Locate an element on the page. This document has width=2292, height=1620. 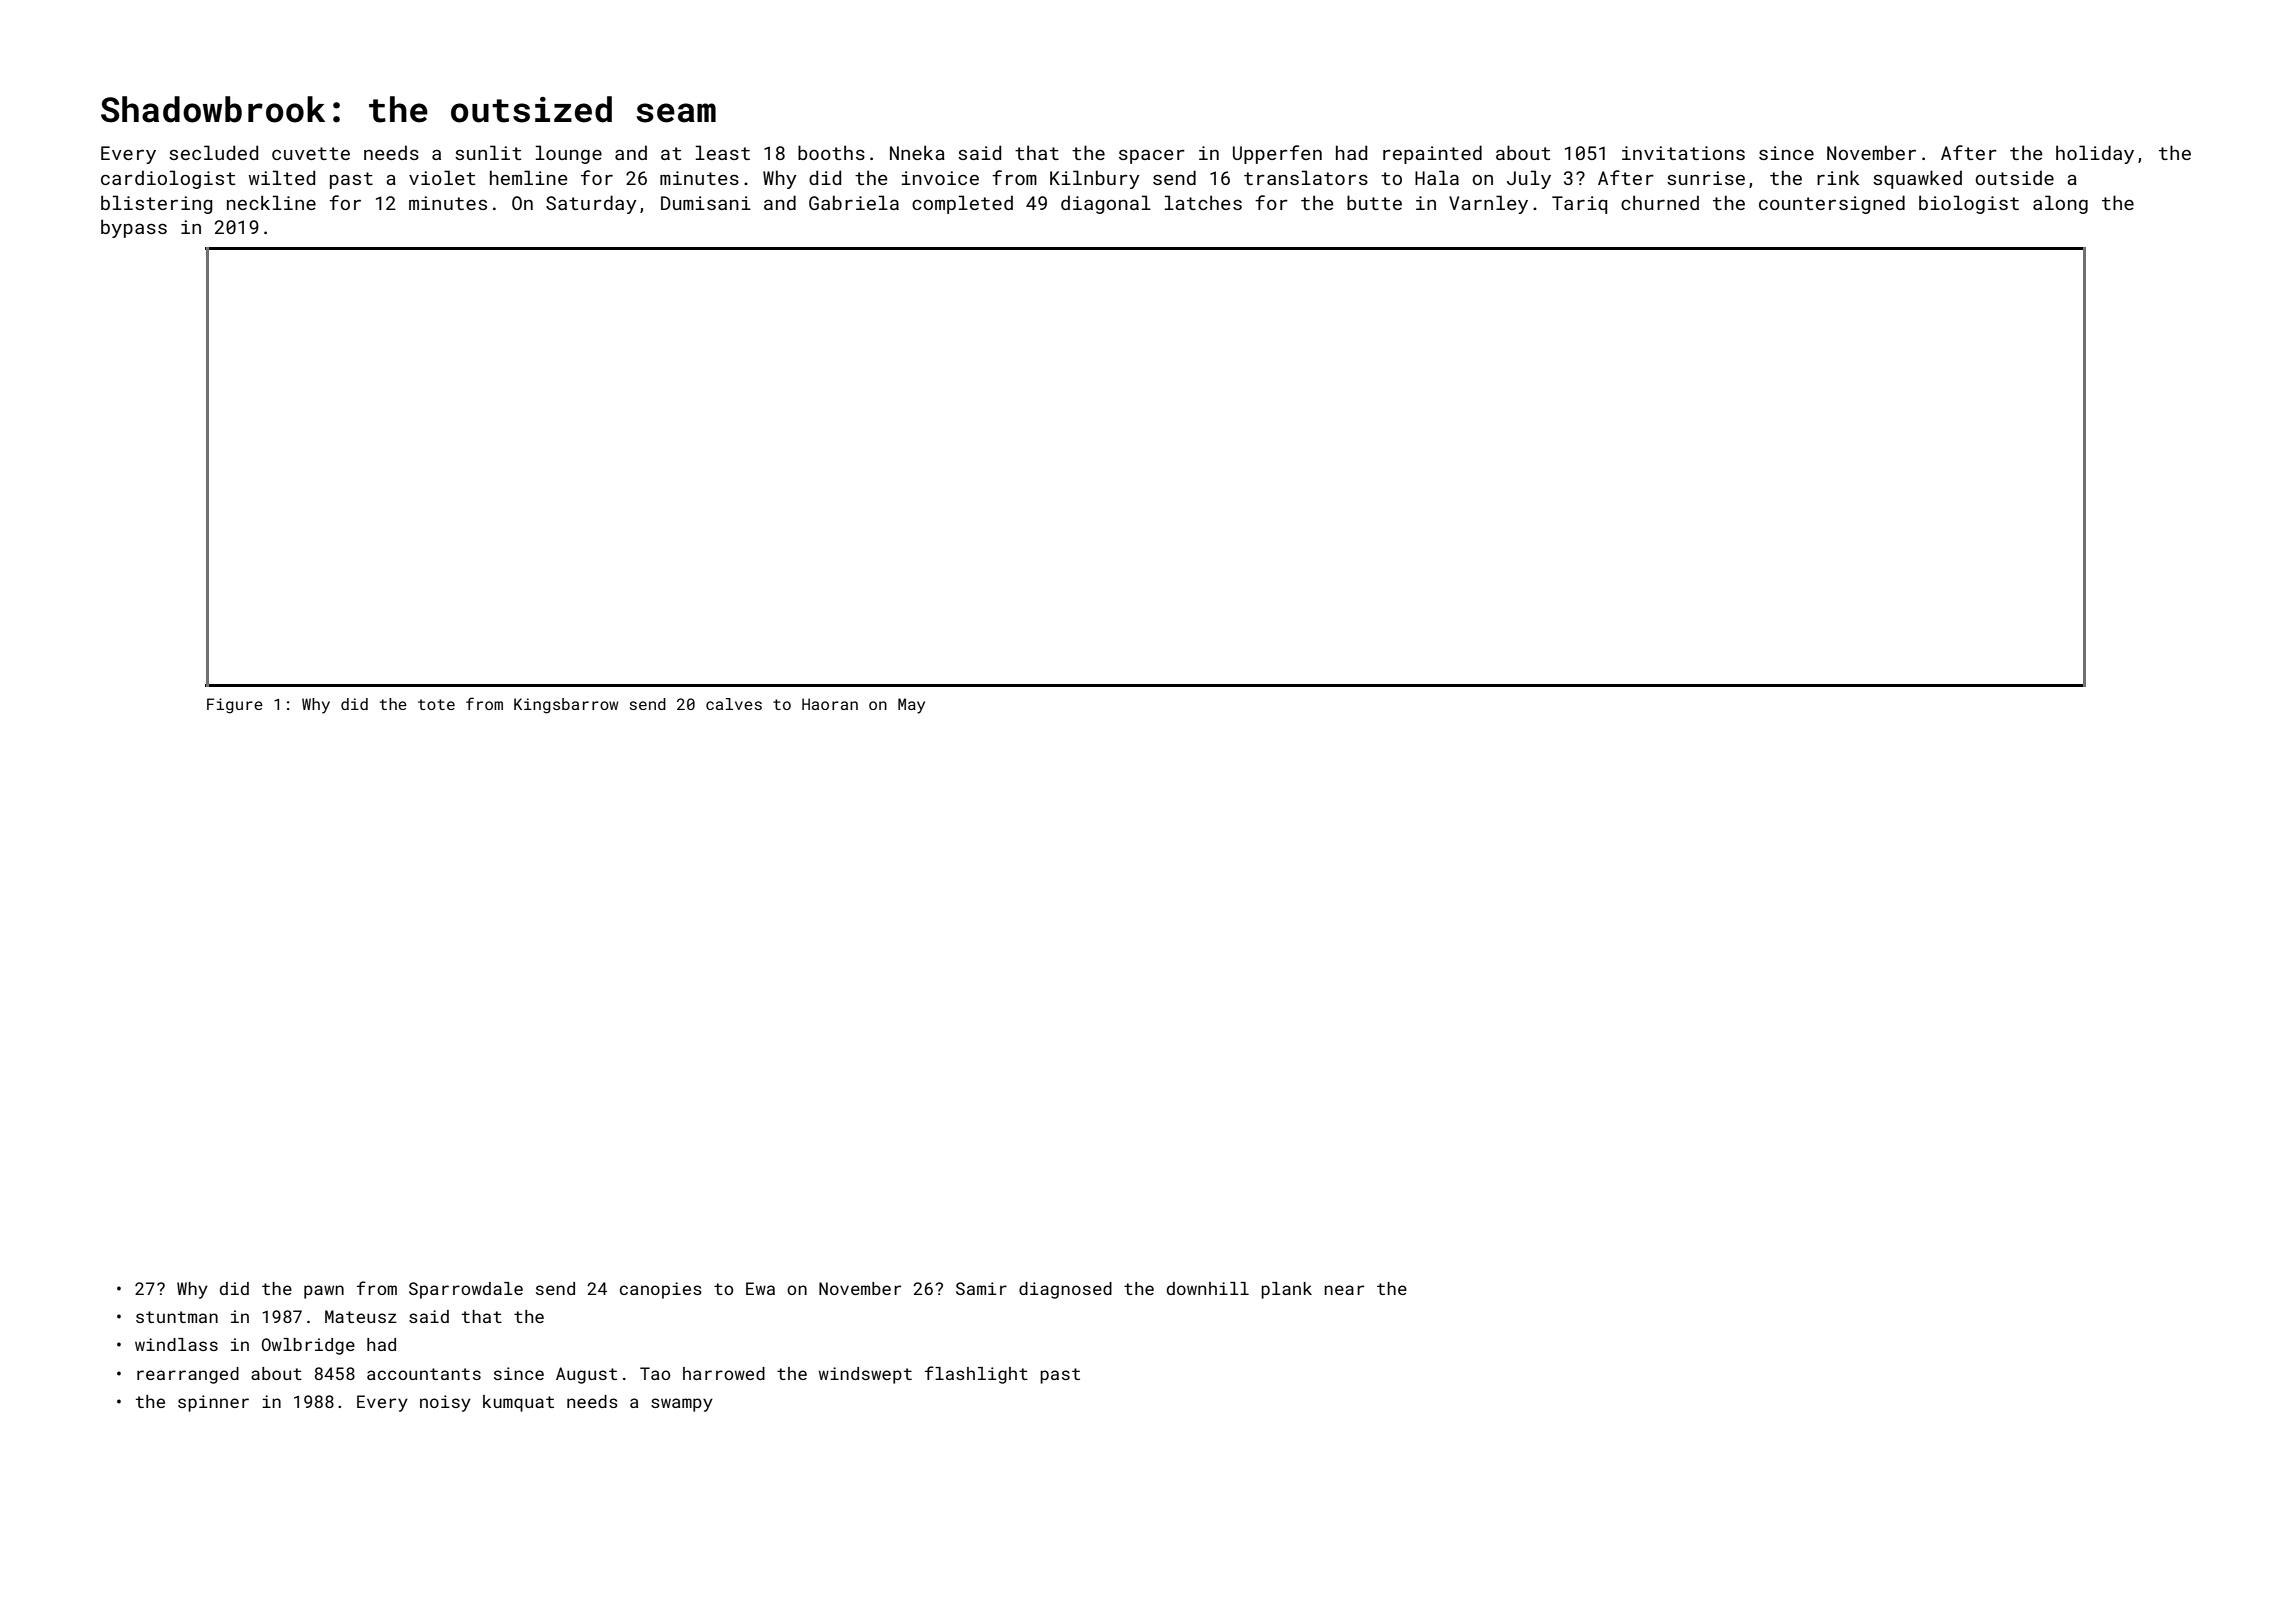
cardiologist is located at coordinates (168, 179).
